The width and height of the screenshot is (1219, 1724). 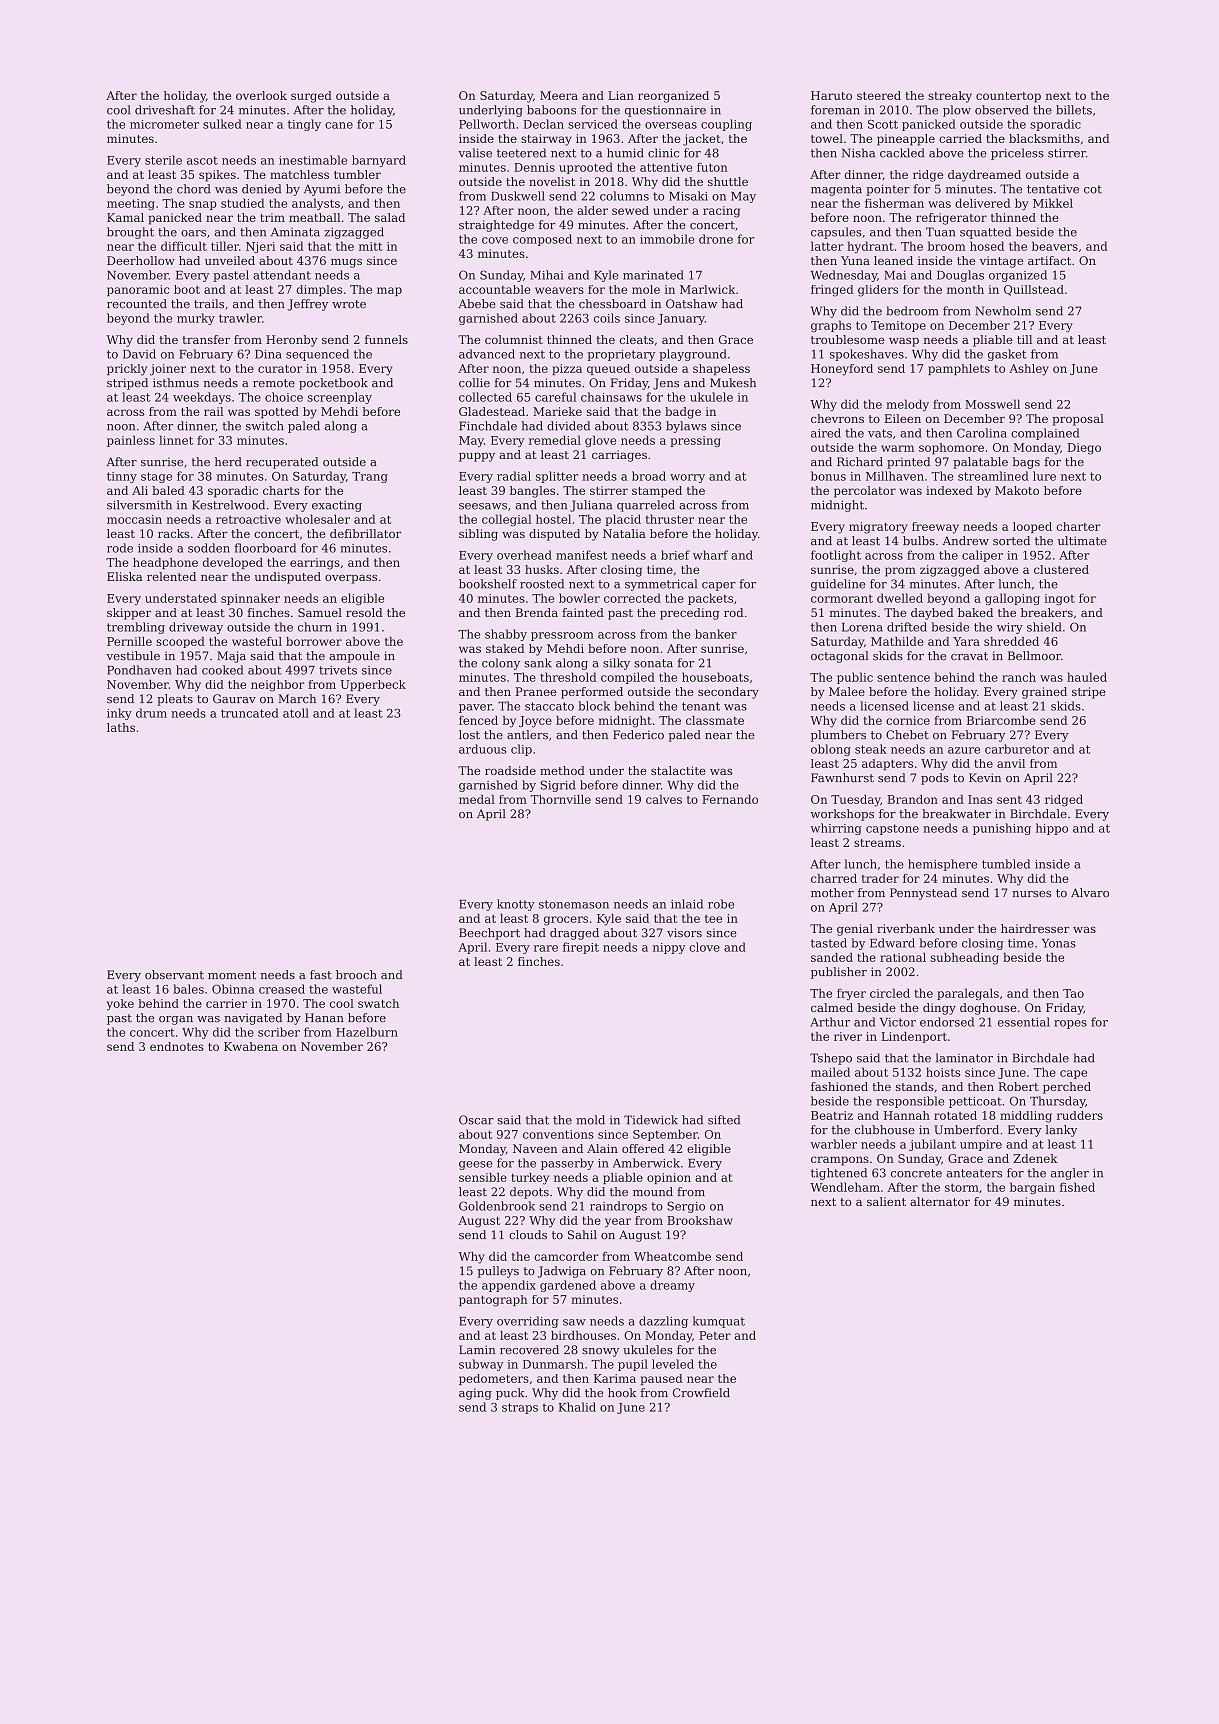 I want to click on month, so click(x=965, y=289).
